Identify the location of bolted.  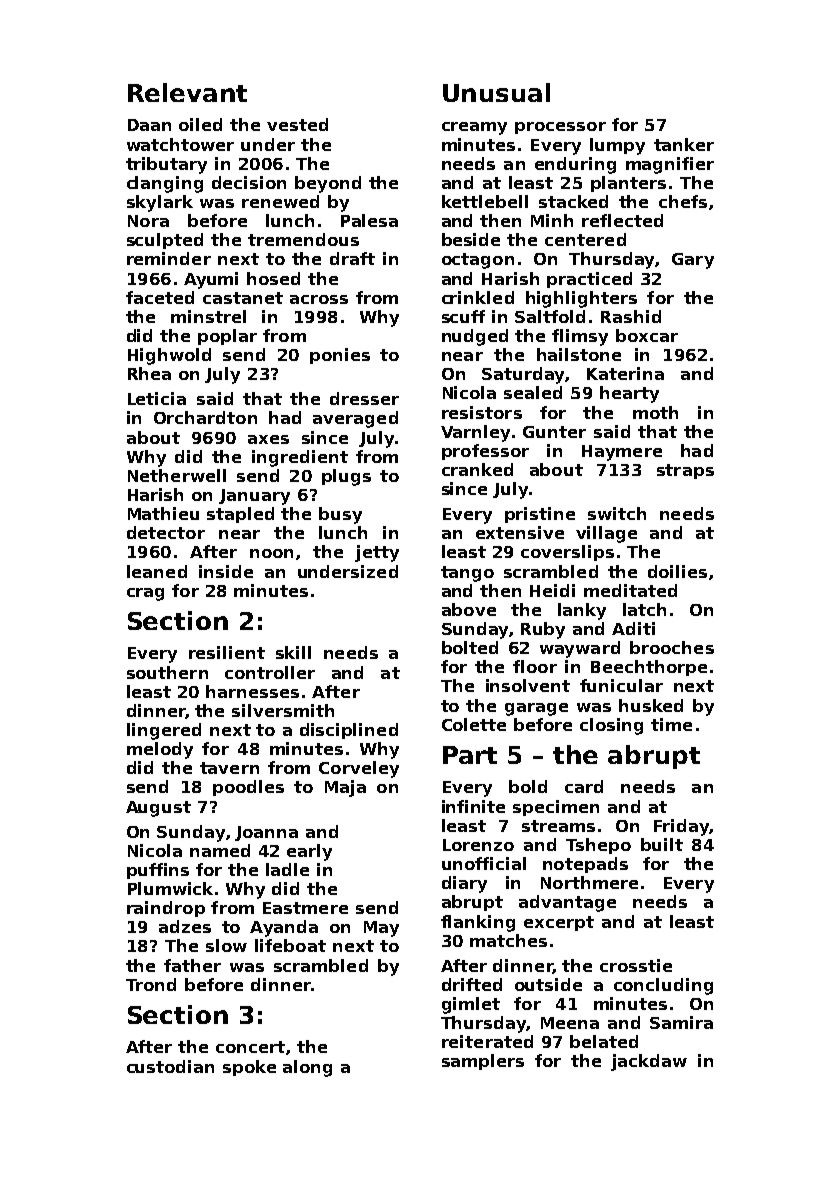
(470, 647).
